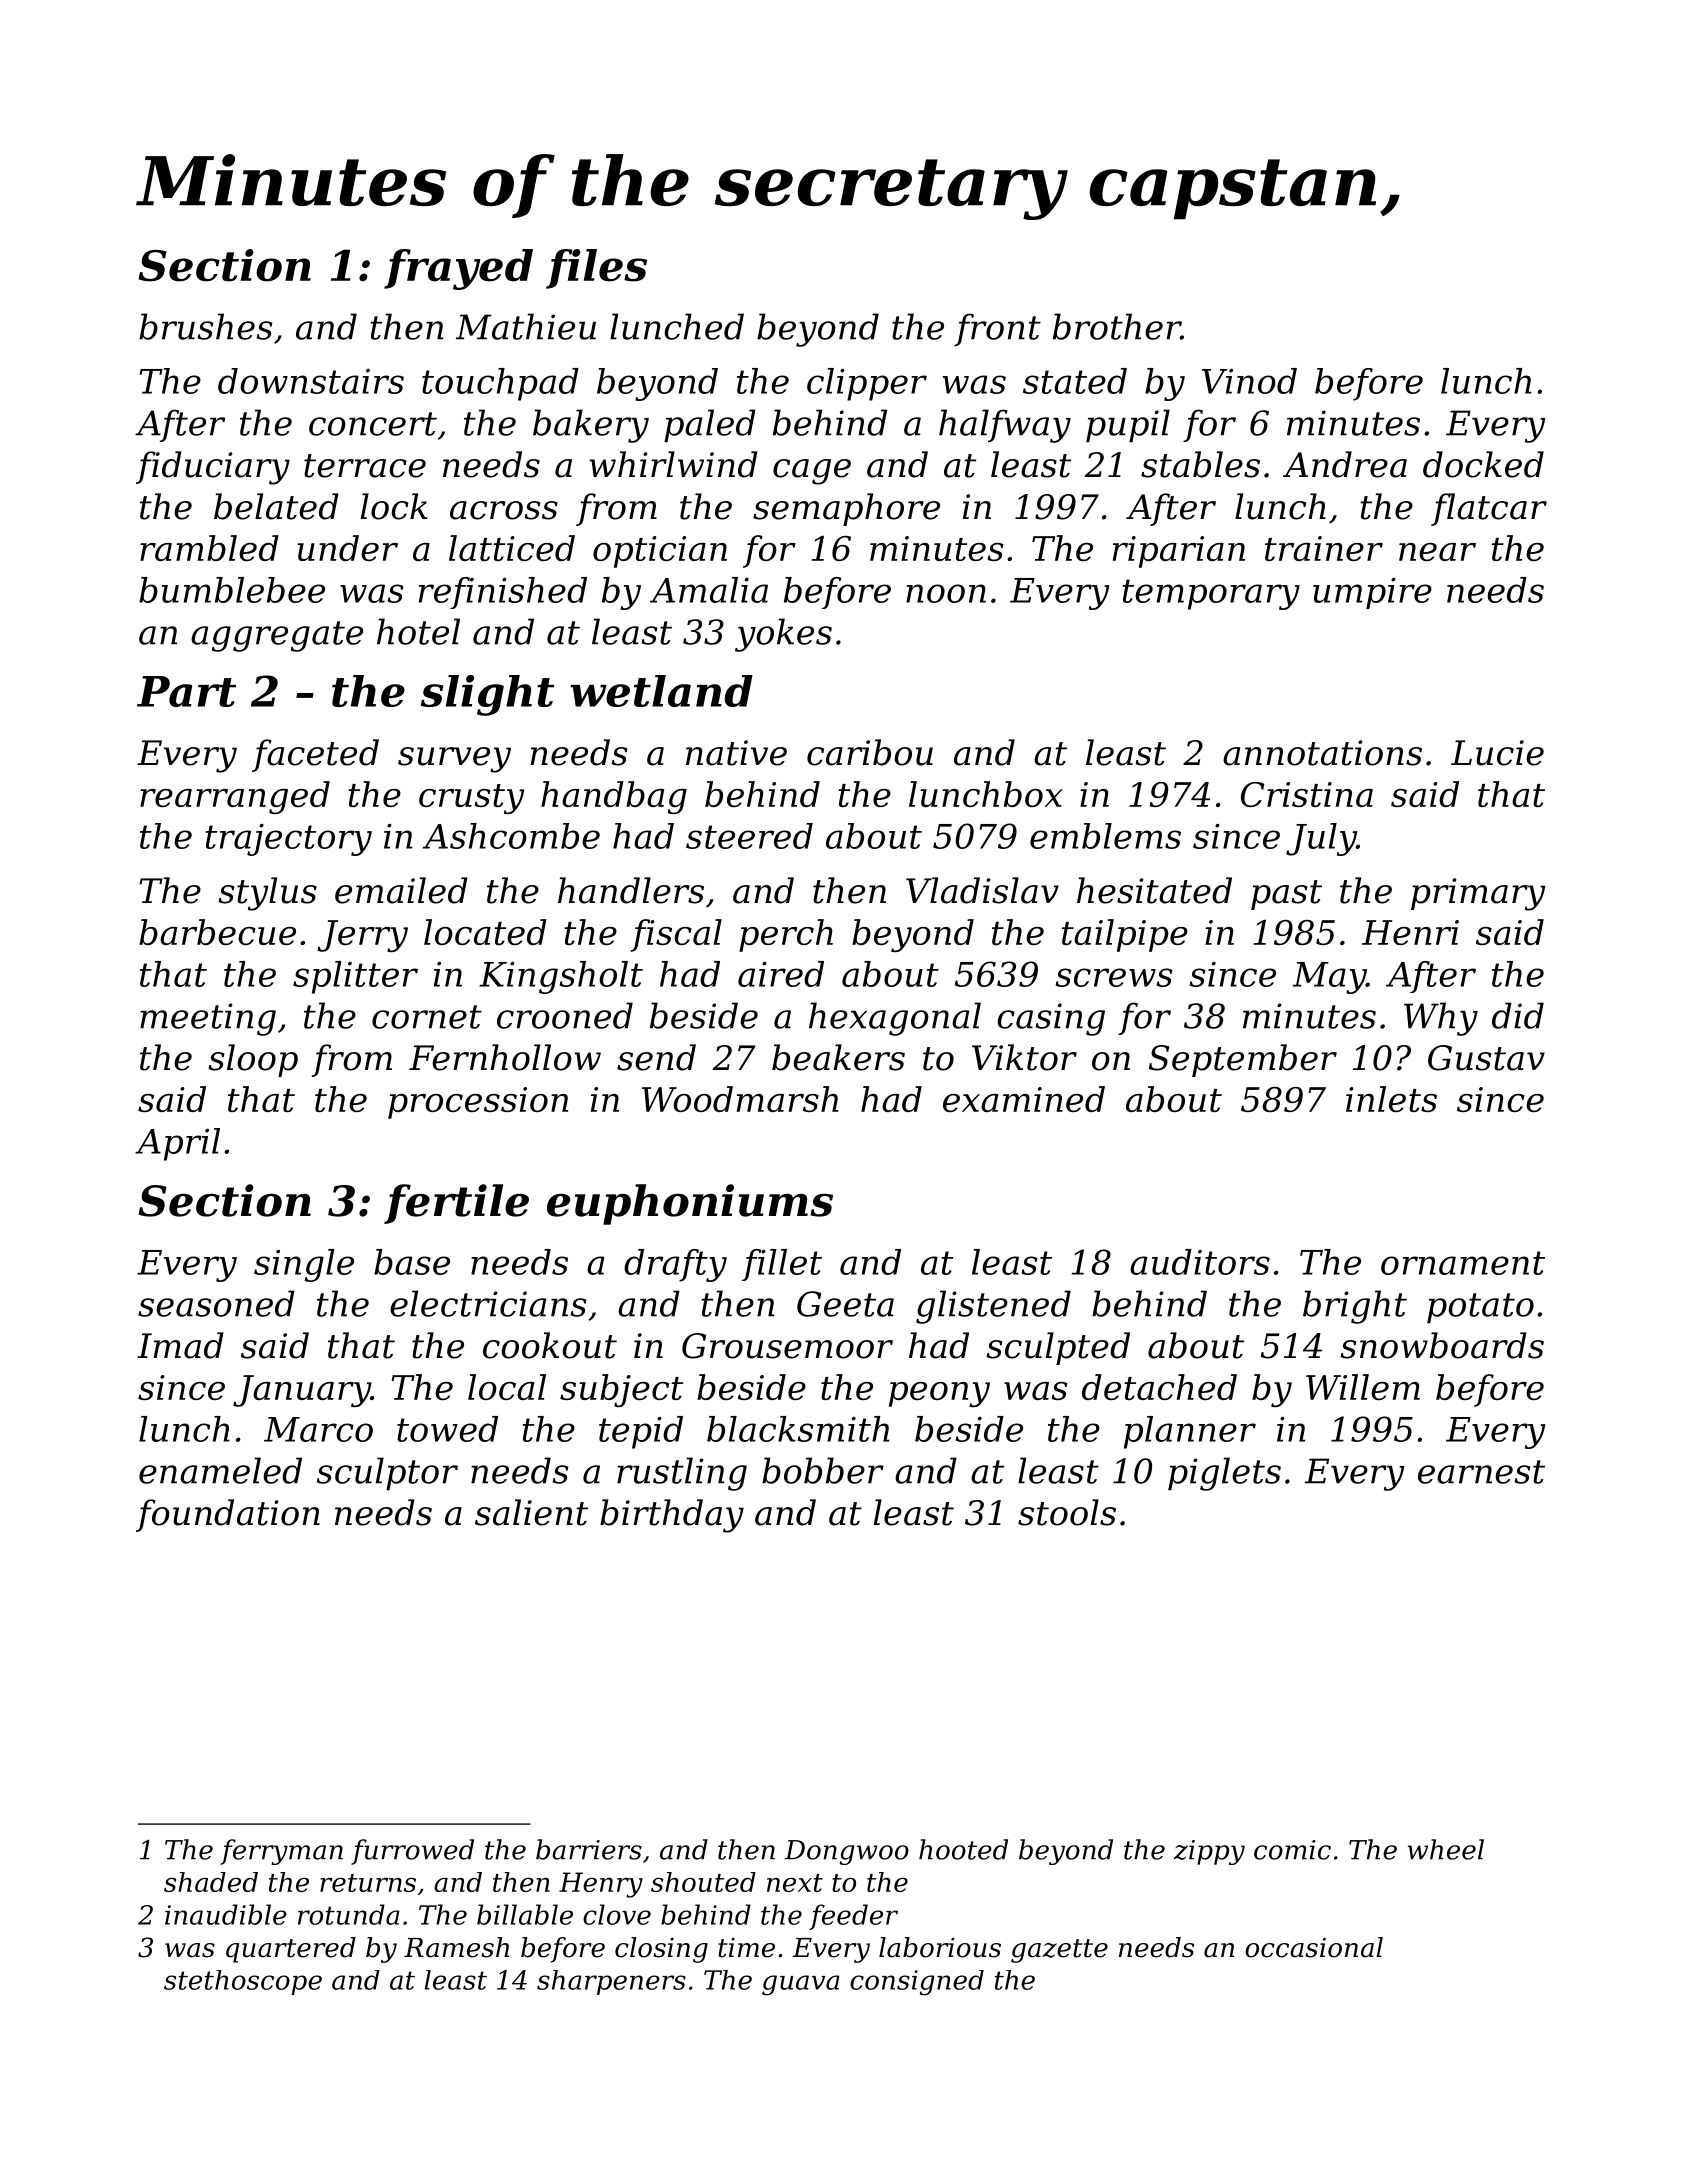  Describe the element at coordinates (1117, 326) in the screenshot. I see `brother` at that location.
